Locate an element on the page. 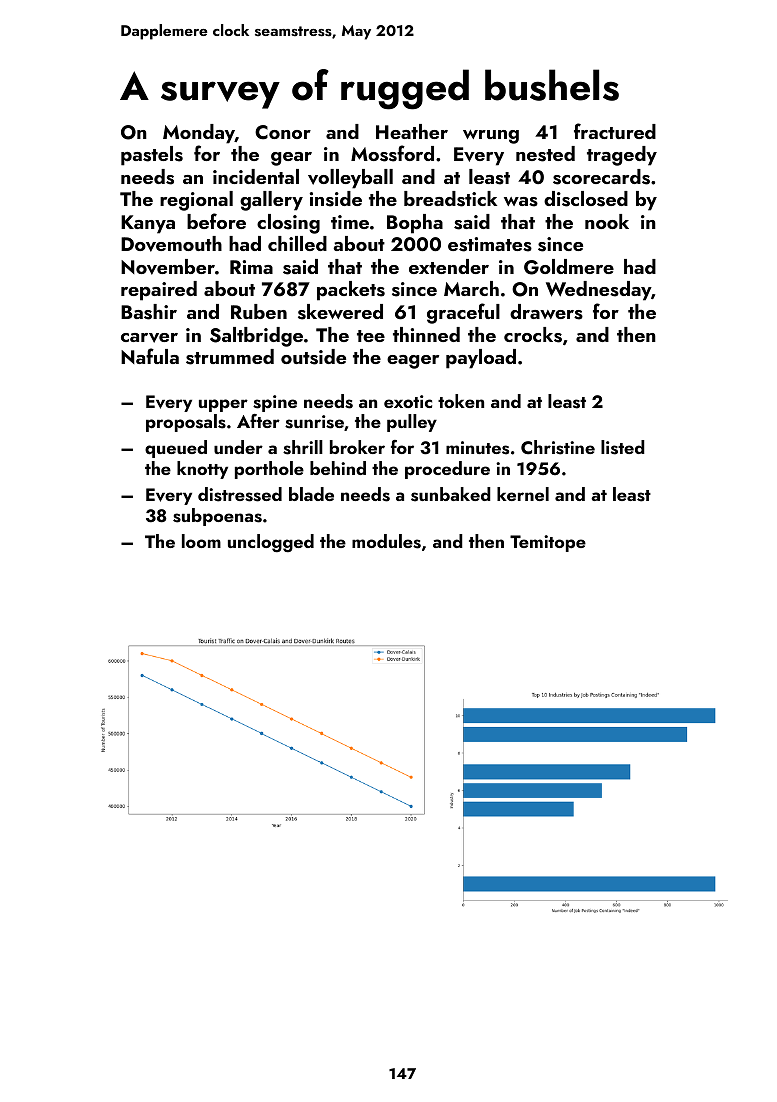 This document has height=1102, width=777. Conor is located at coordinates (283, 132).
